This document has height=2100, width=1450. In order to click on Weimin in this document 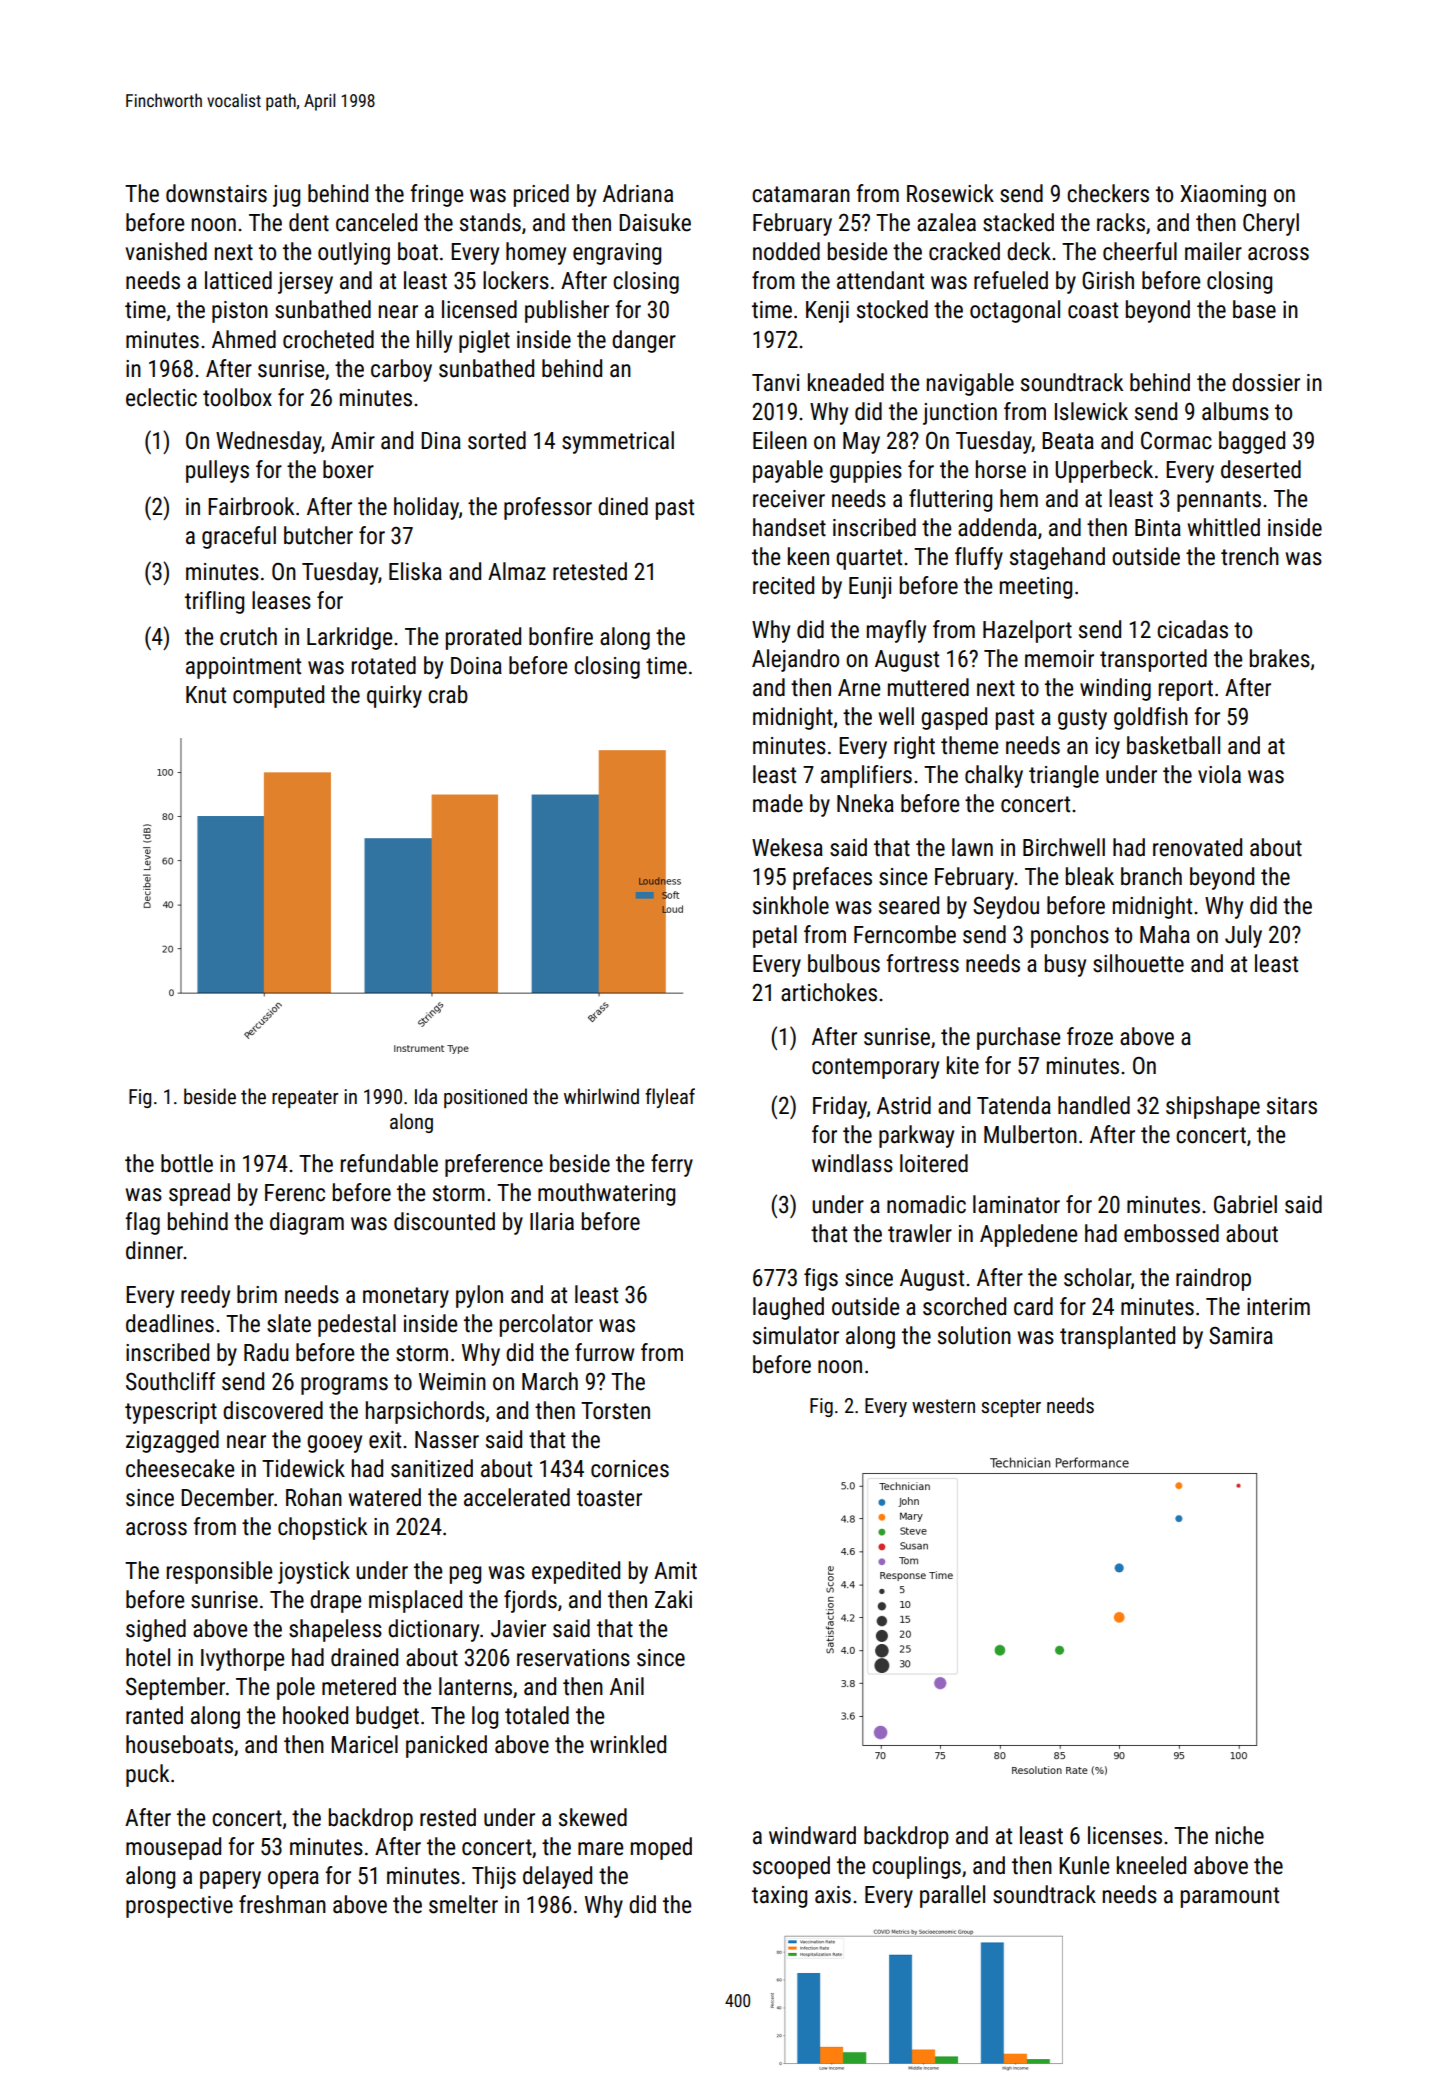, I will do `click(452, 1382)`.
